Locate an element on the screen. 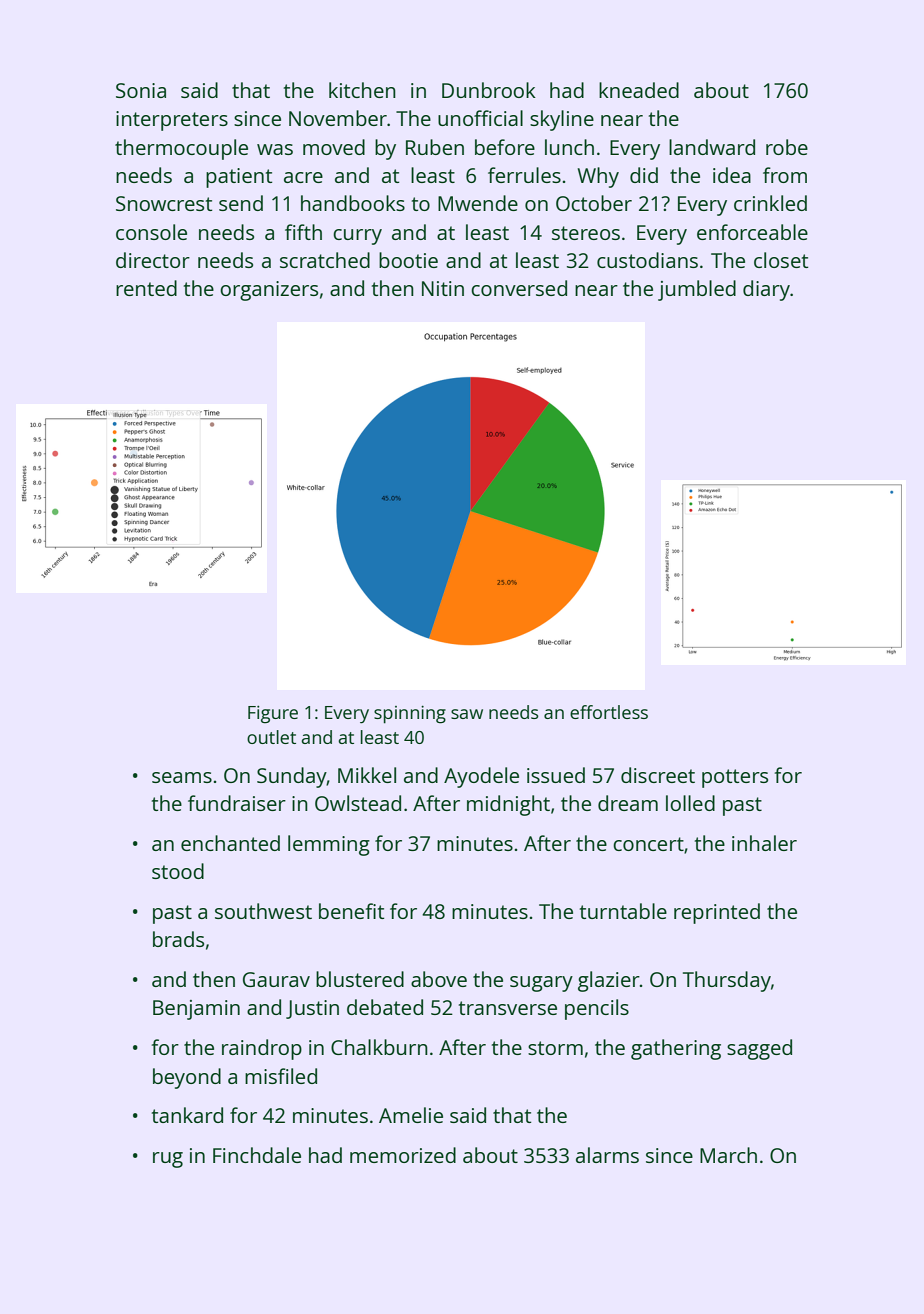 The height and width of the screenshot is (1314, 924). diary is located at coordinates (766, 290).
